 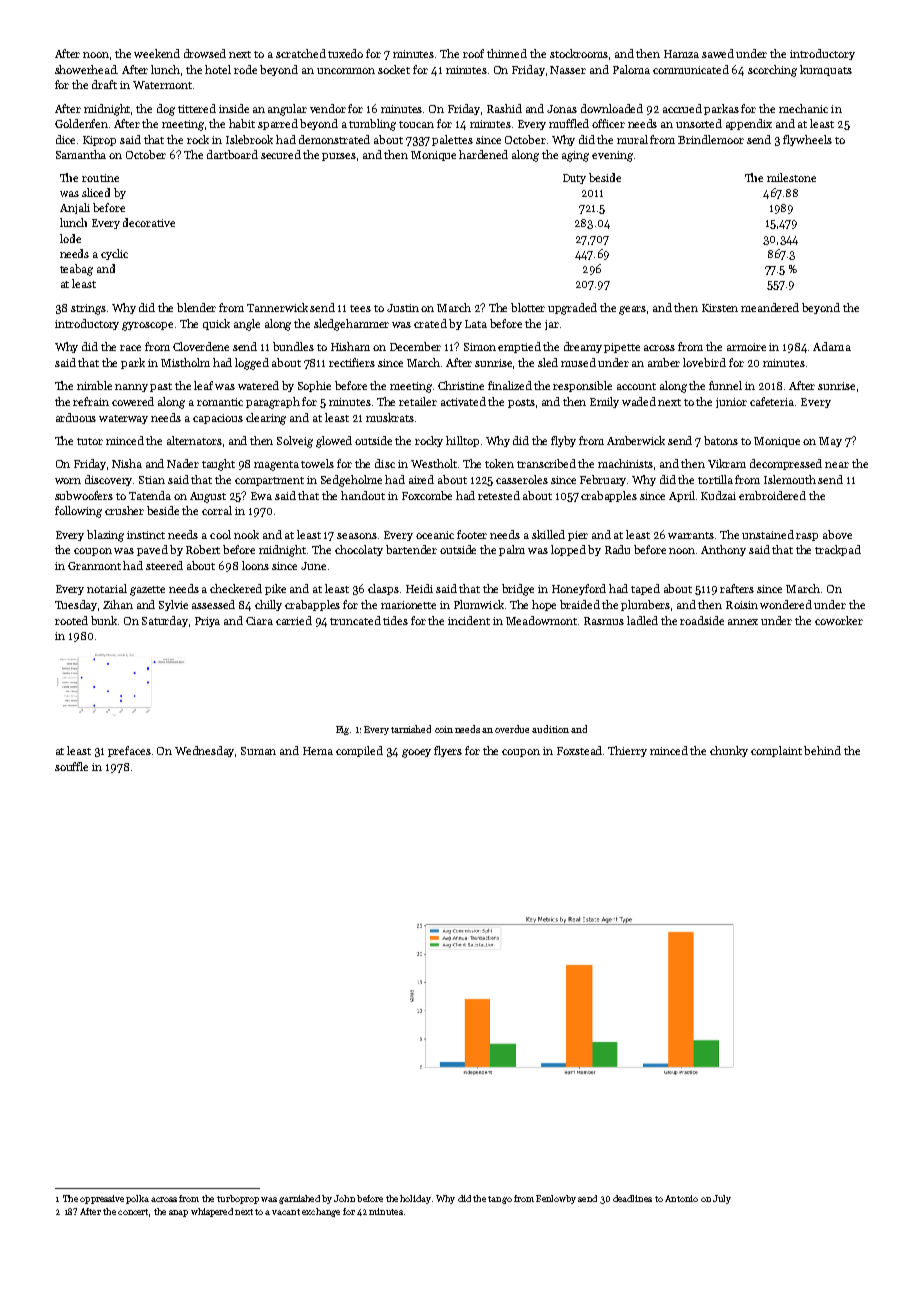 I want to click on turboprop, so click(x=238, y=1199).
